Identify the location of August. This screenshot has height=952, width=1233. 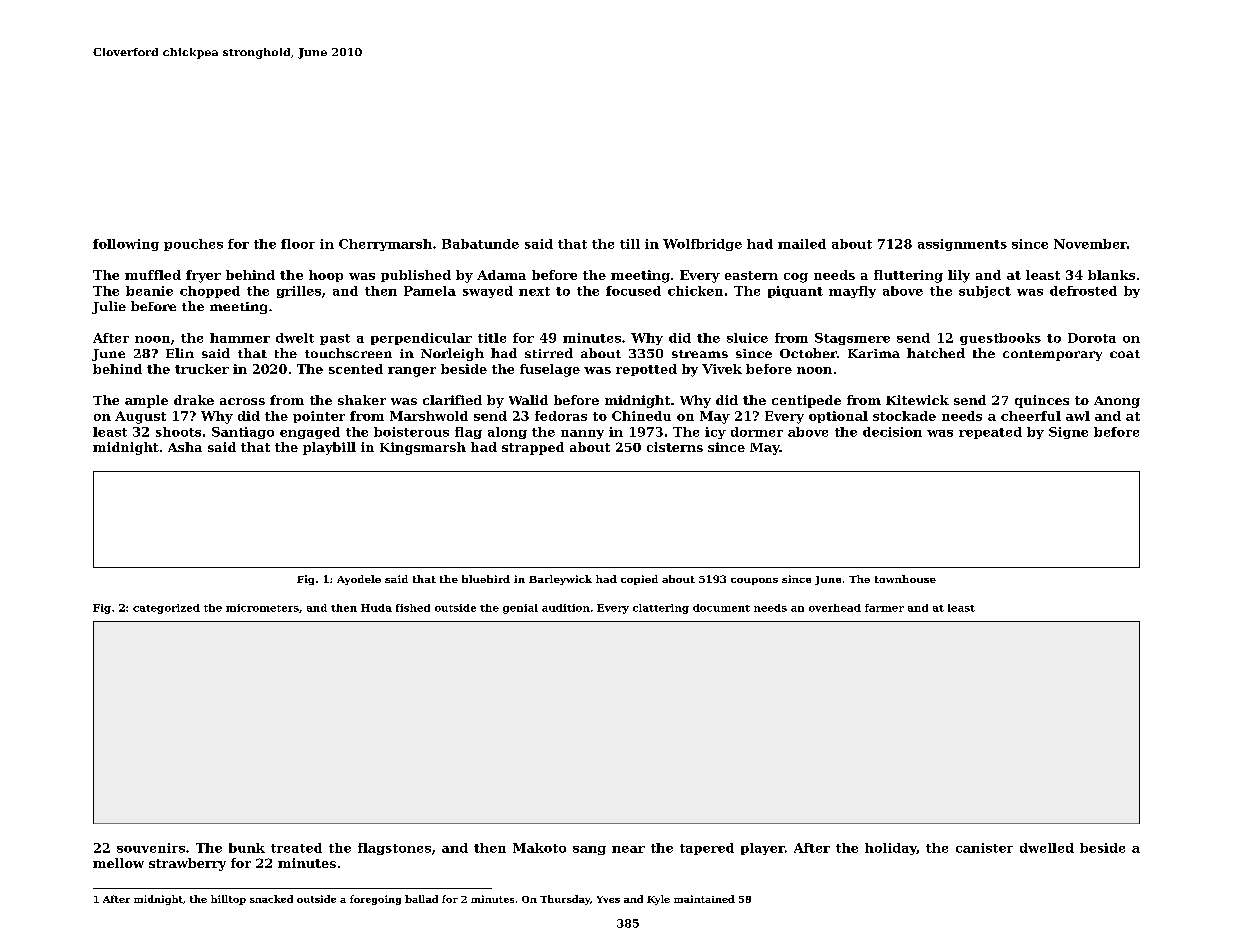
(140, 417).
